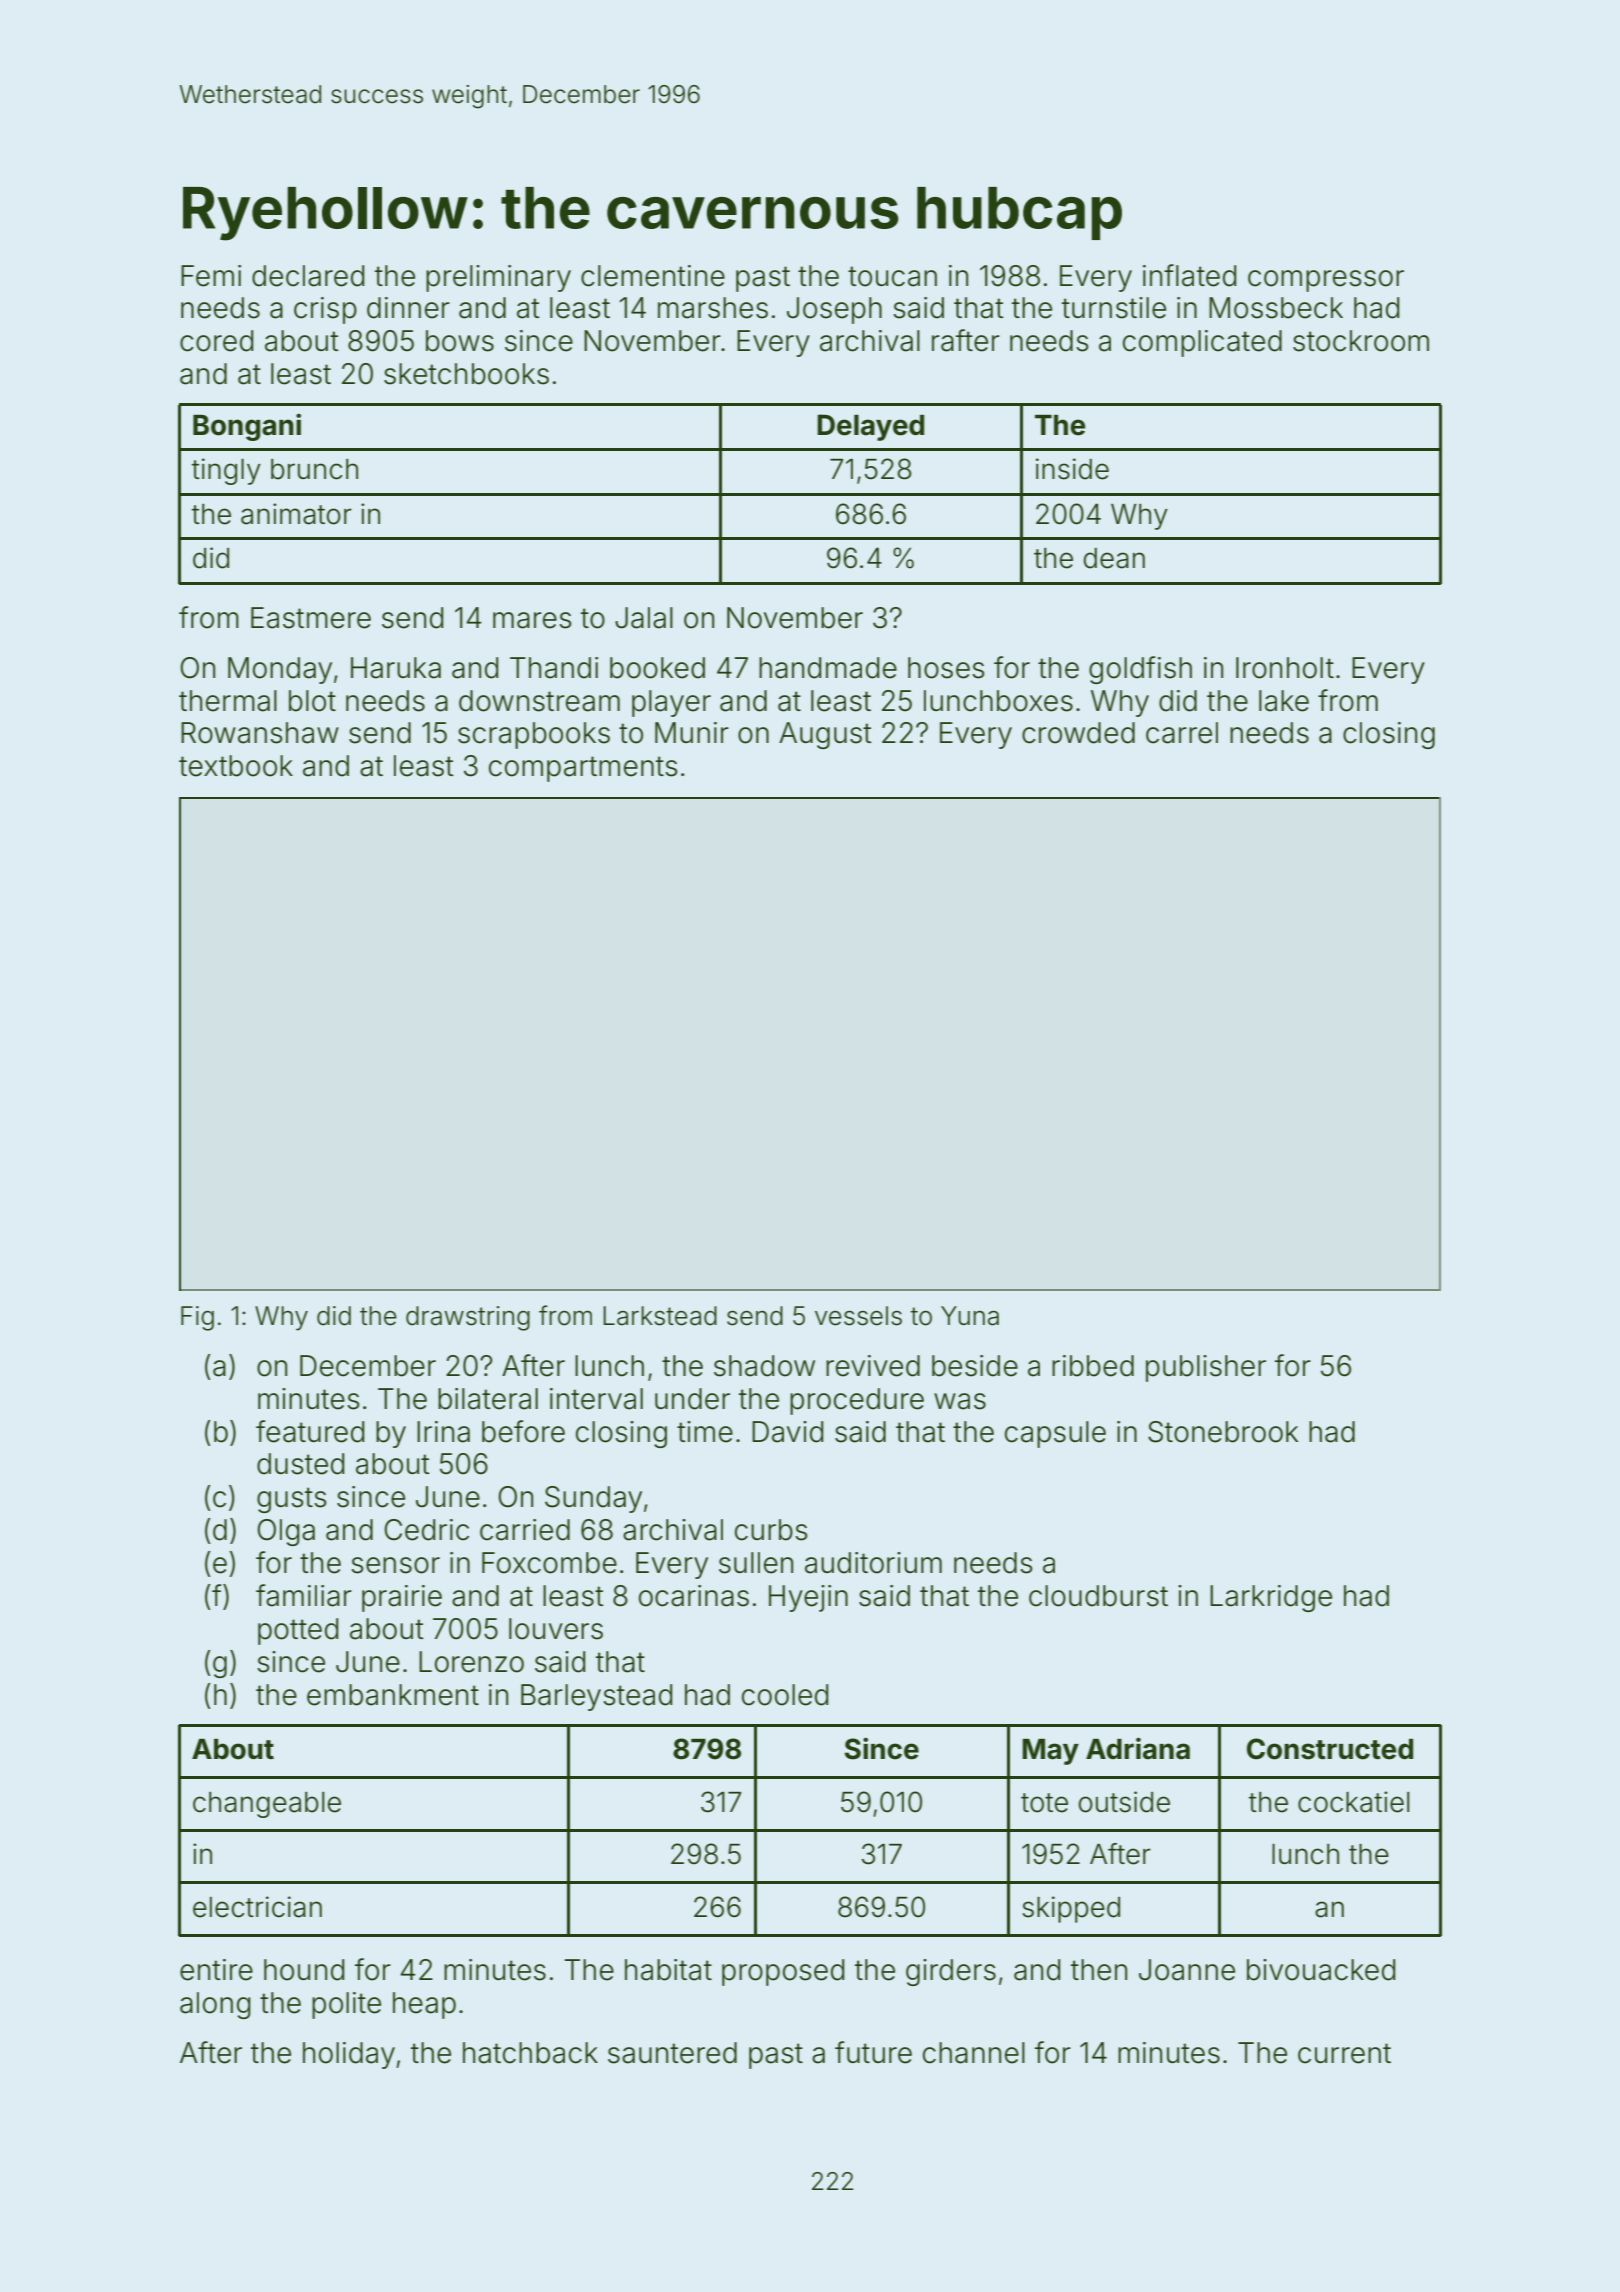 This screenshot has width=1620, height=2292. What do you see at coordinates (488, 1399) in the screenshot?
I see `bilateral` at bounding box center [488, 1399].
